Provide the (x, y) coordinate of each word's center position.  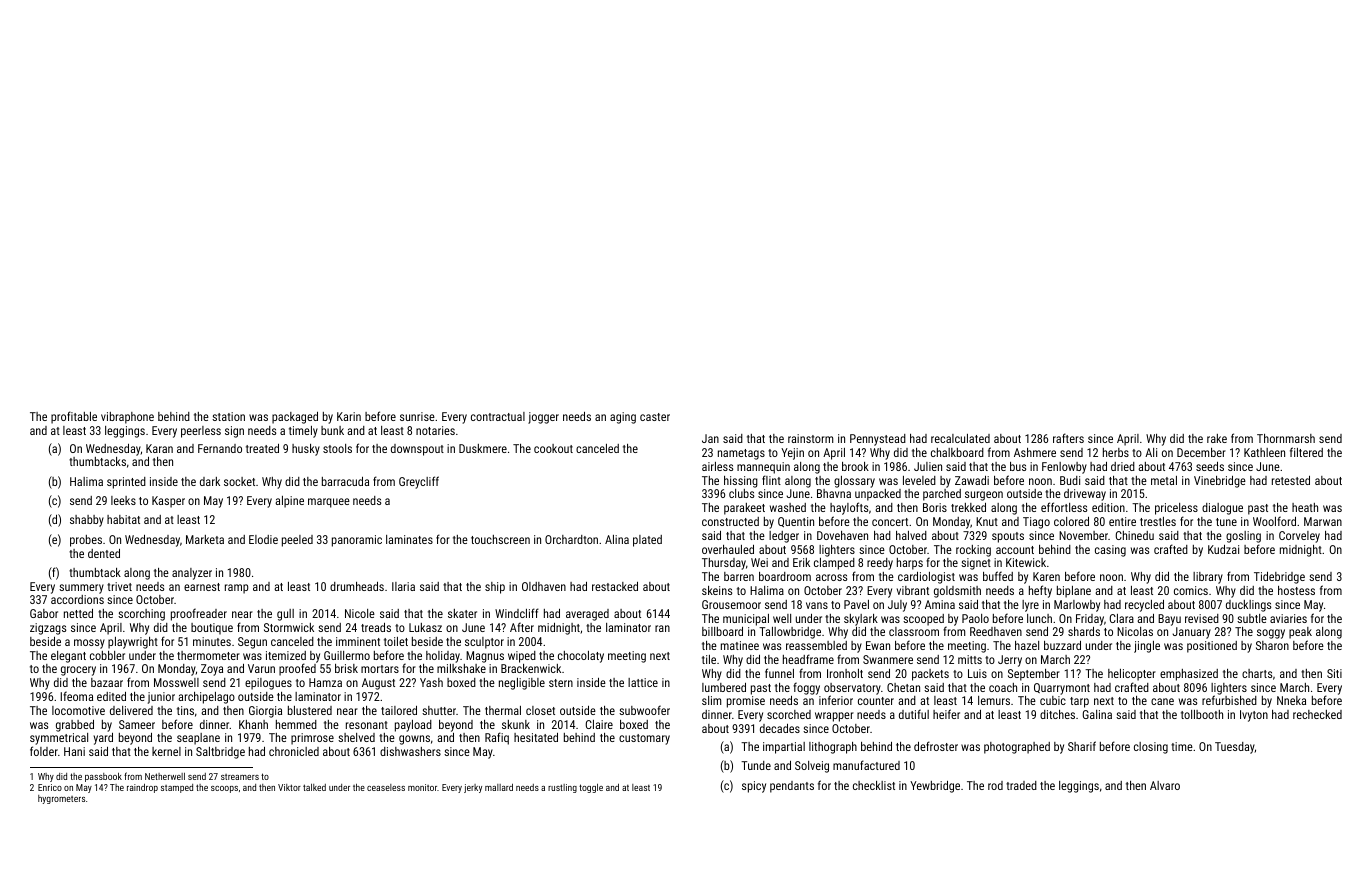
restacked (615, 586)
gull (285, 615)
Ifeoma (76, 696)
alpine (289, 502)
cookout (553, 448)
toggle (591, 788)
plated (647, 541)
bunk (332, 430)
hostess (1296, 590)
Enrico (50, 787)
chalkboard (957, 452)
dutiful (914, 714)
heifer (946, 714)
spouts (1008, 537)
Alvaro (1165, 785)
